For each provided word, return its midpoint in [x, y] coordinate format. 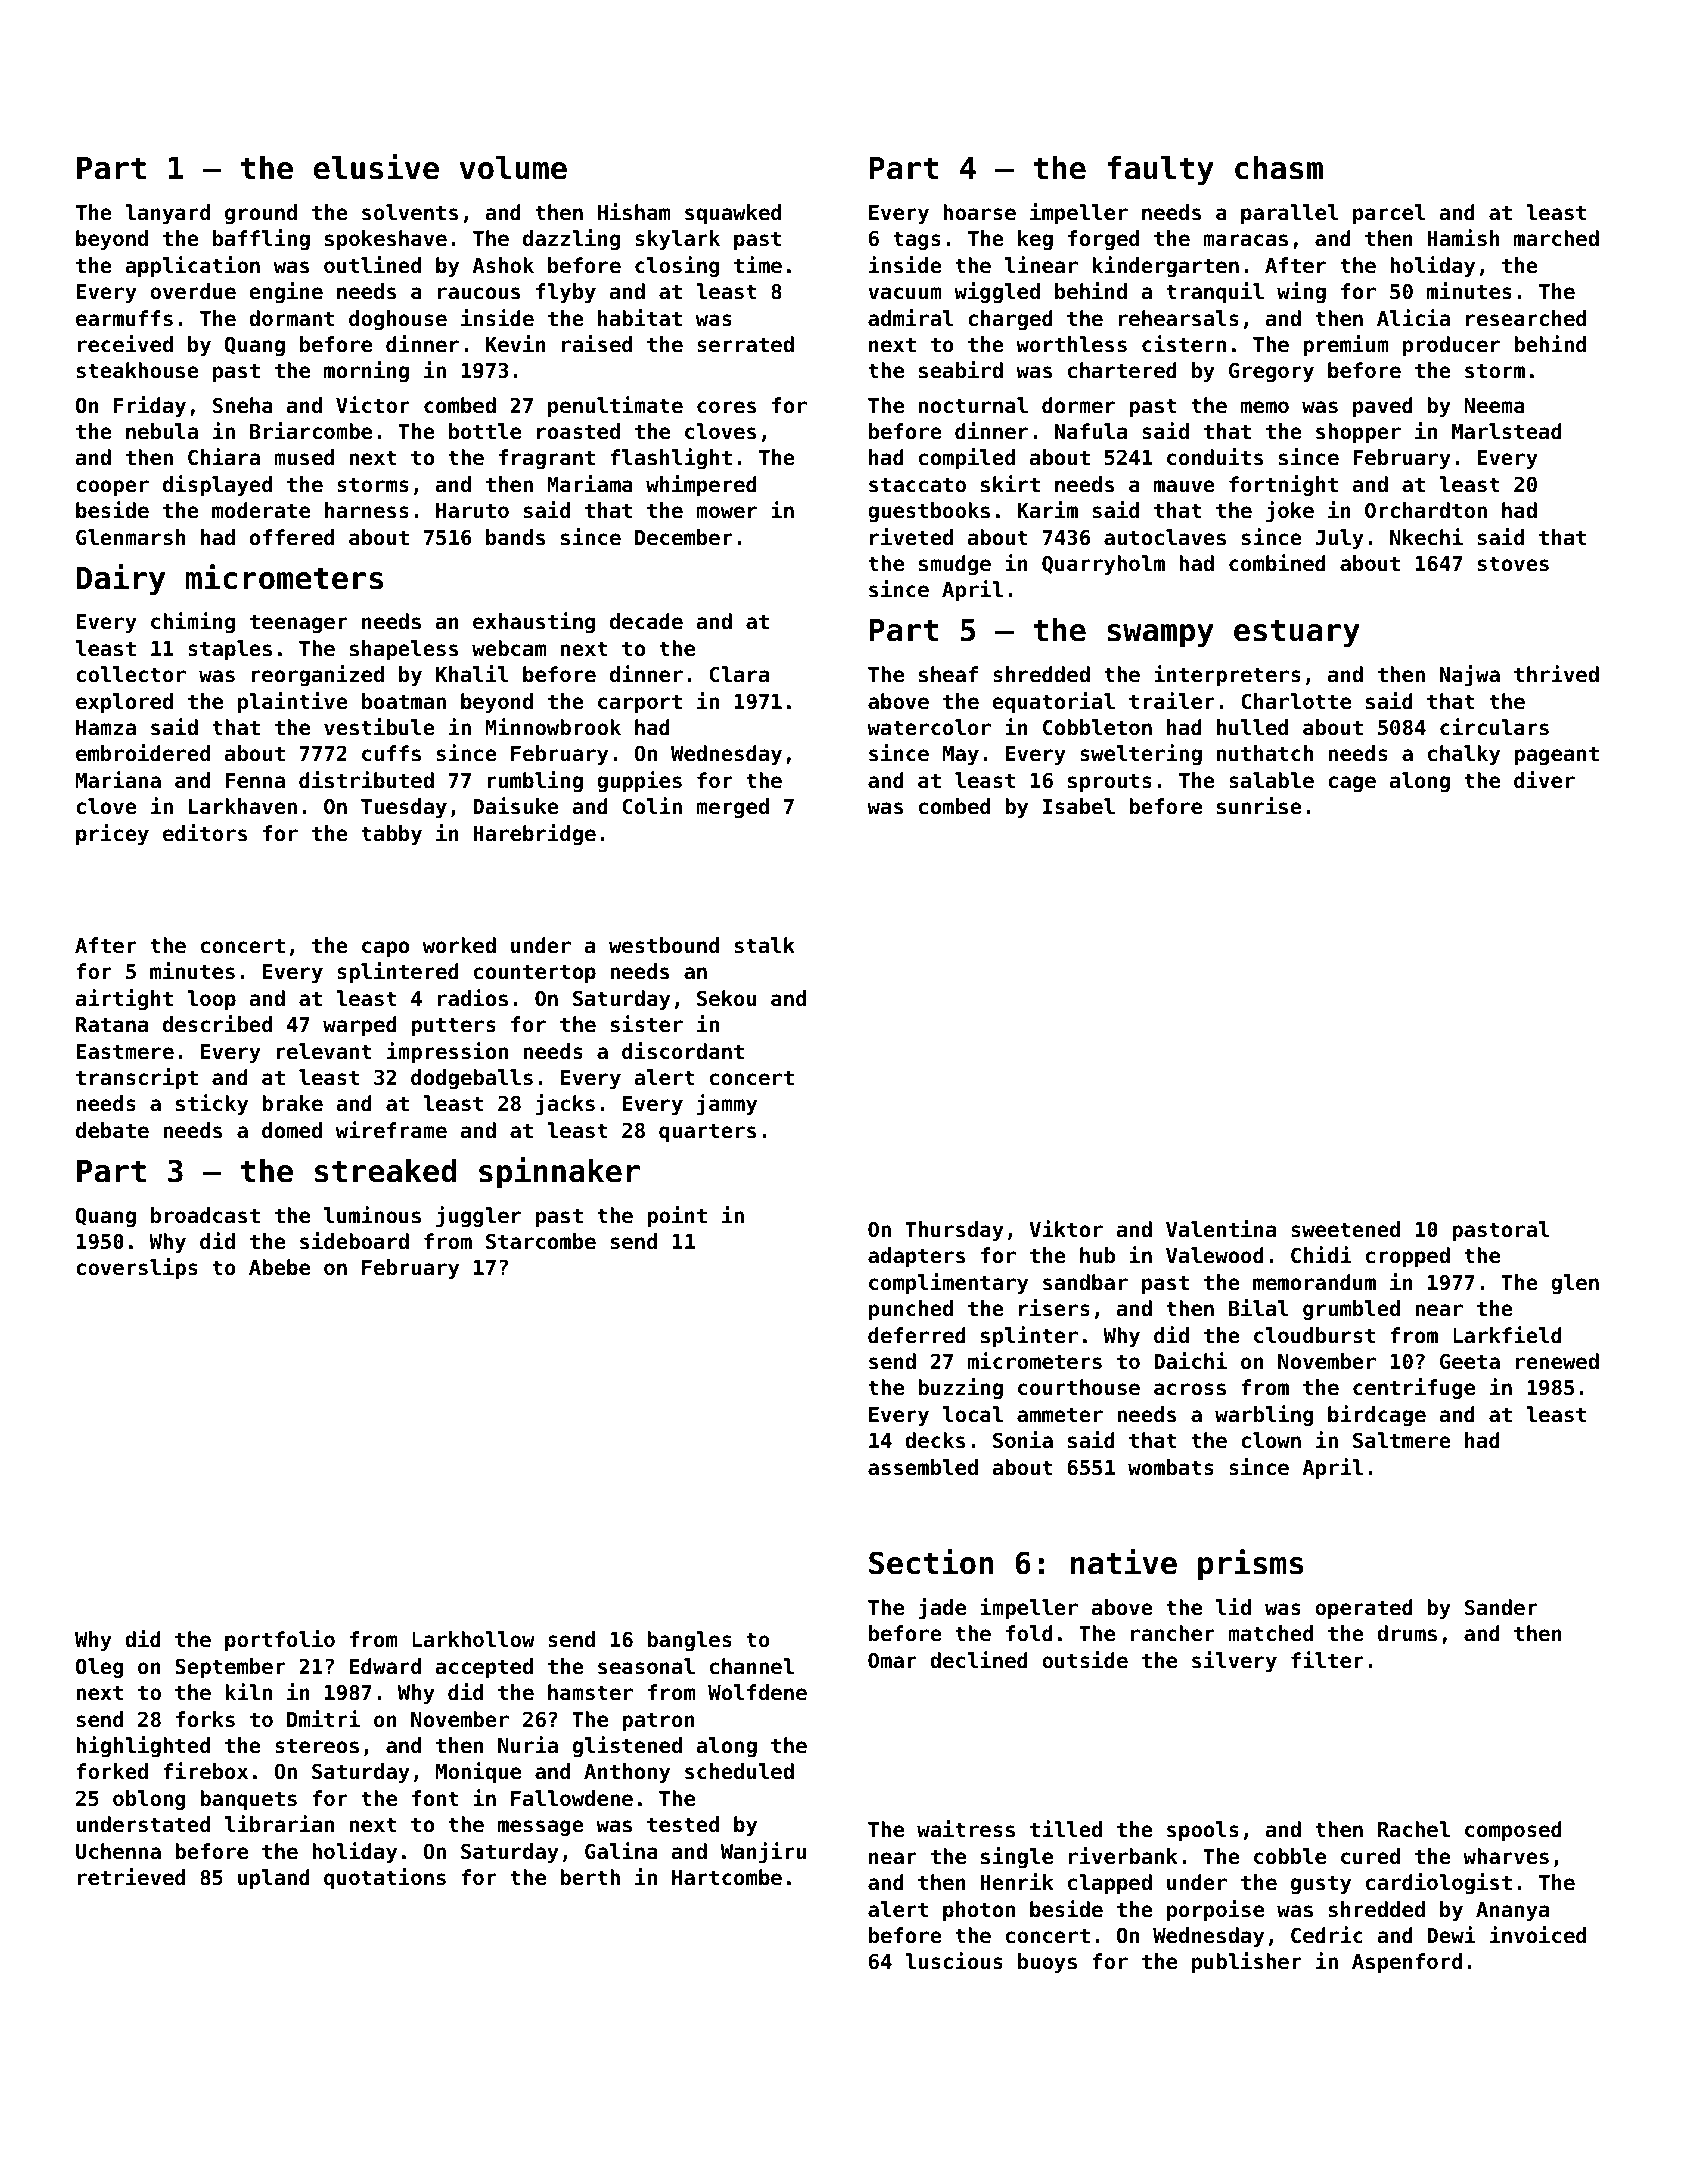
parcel [1389, 214]
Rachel [1414, 1829]
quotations [385, 1879]
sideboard [354, 1241]
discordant [683, 1051]
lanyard [167, 214]
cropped [1408, 1257]
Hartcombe [727, 1877]
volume [513, 168]
